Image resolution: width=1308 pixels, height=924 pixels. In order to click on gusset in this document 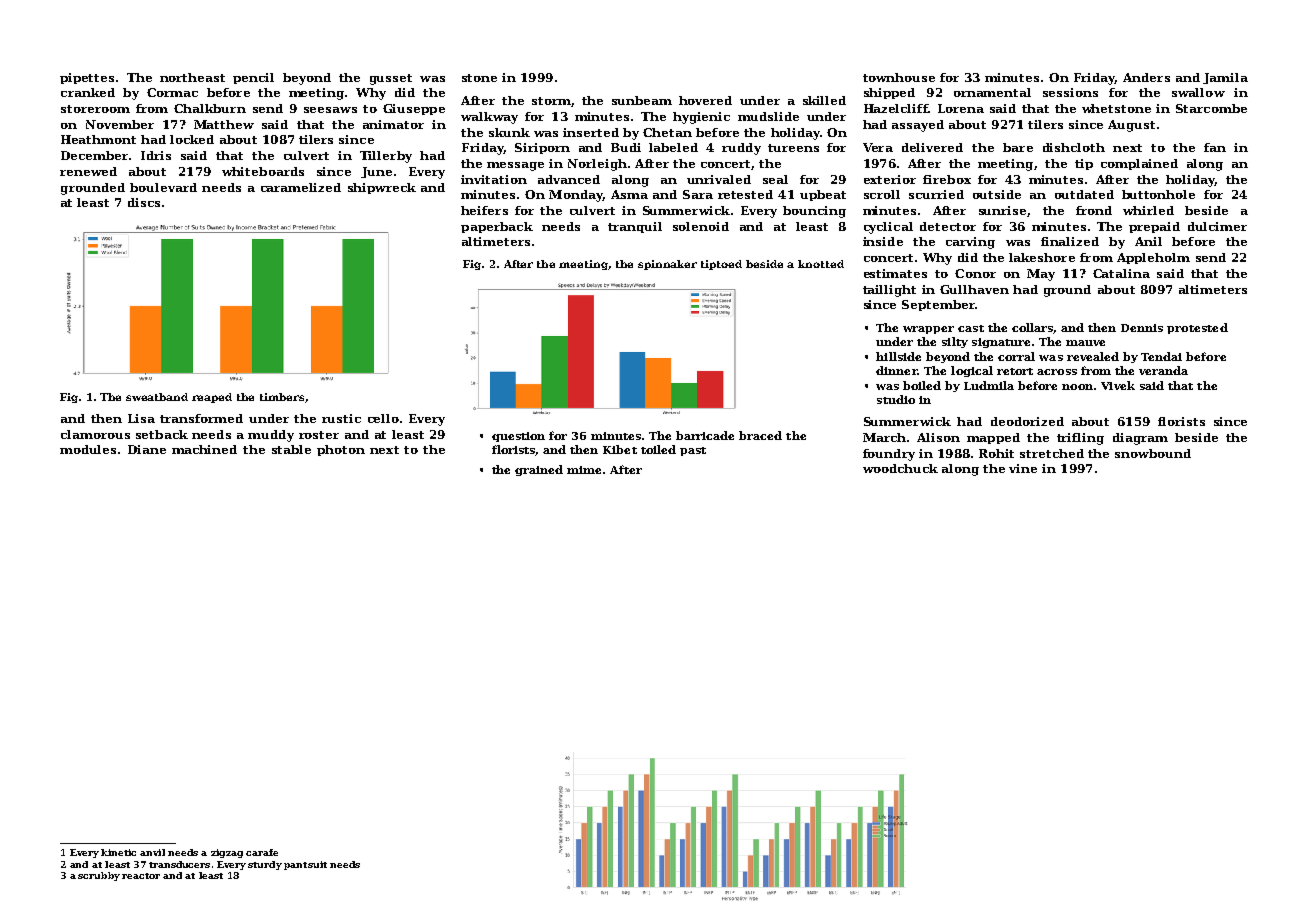, I will do `click(391, 79)`.
